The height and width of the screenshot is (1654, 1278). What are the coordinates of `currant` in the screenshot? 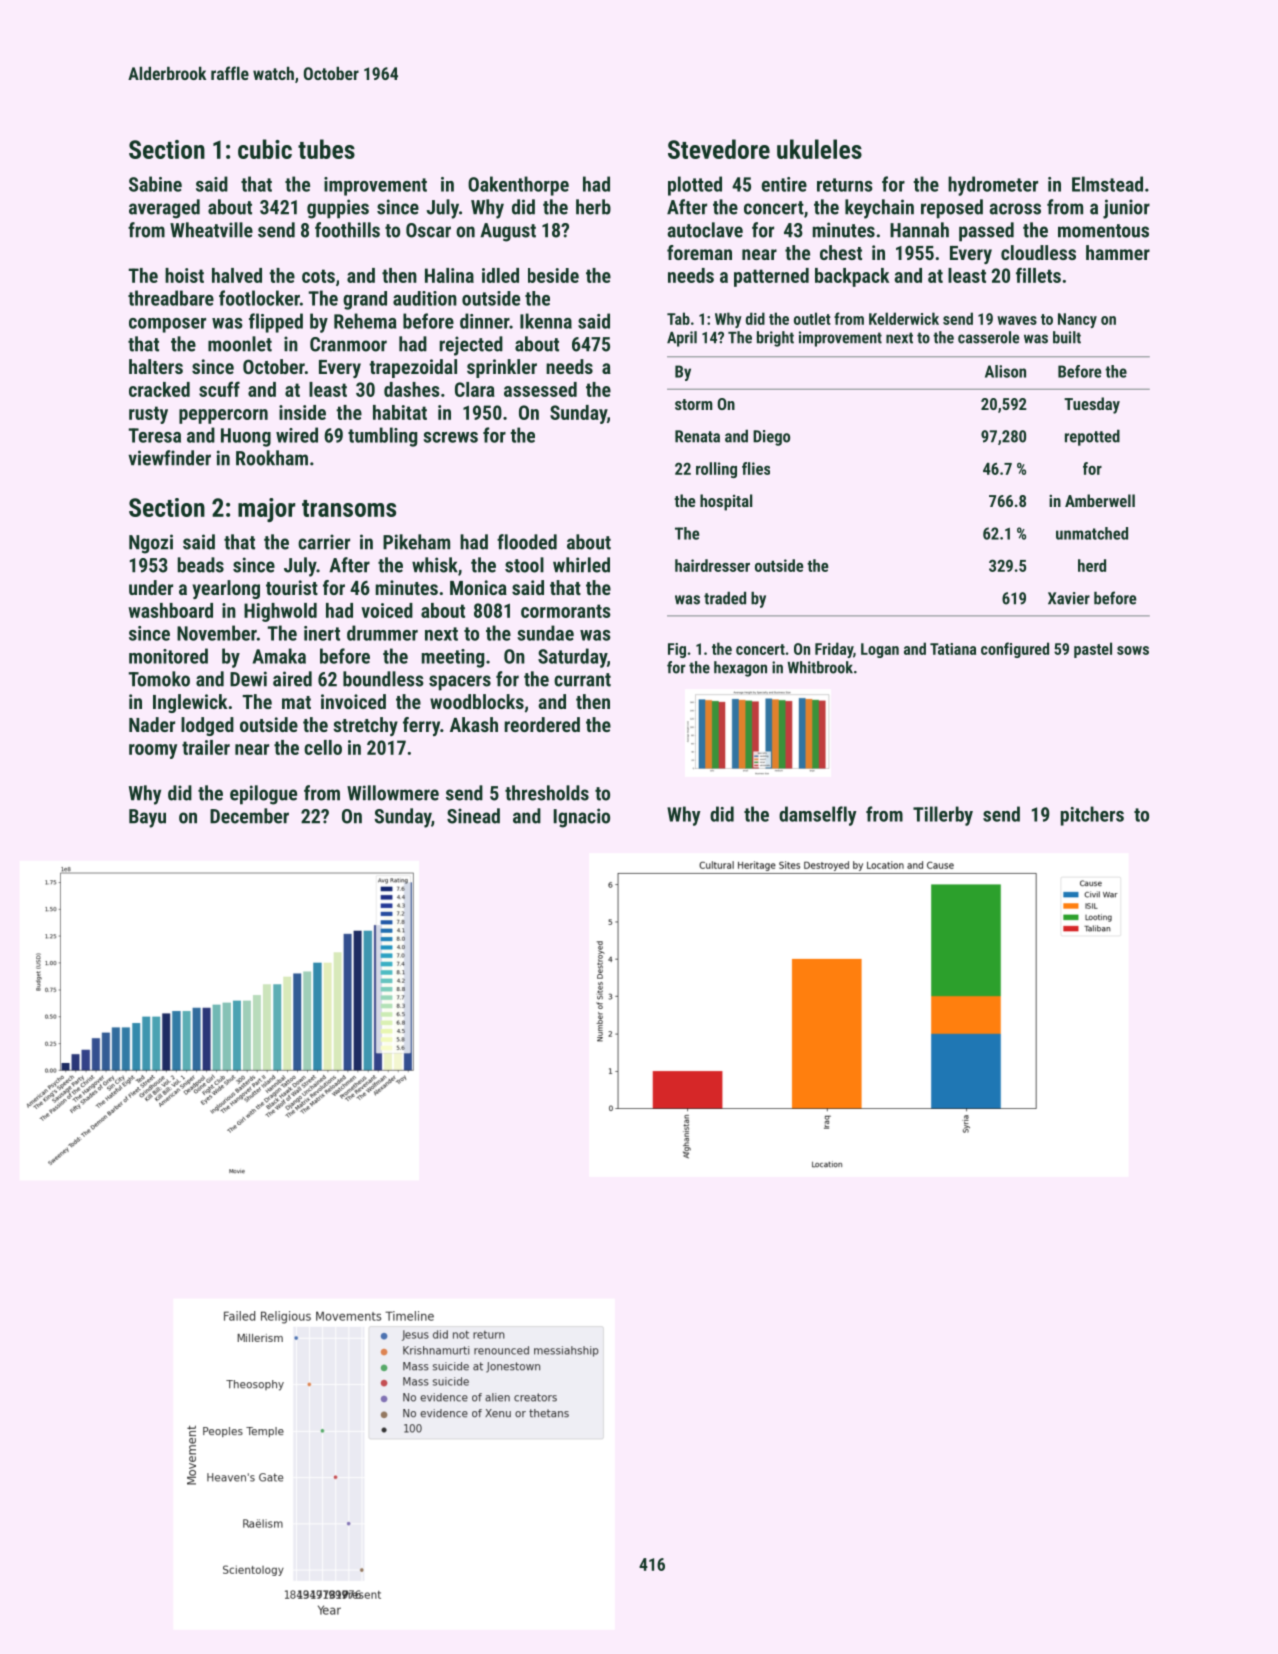 It's located at (582, 680).
